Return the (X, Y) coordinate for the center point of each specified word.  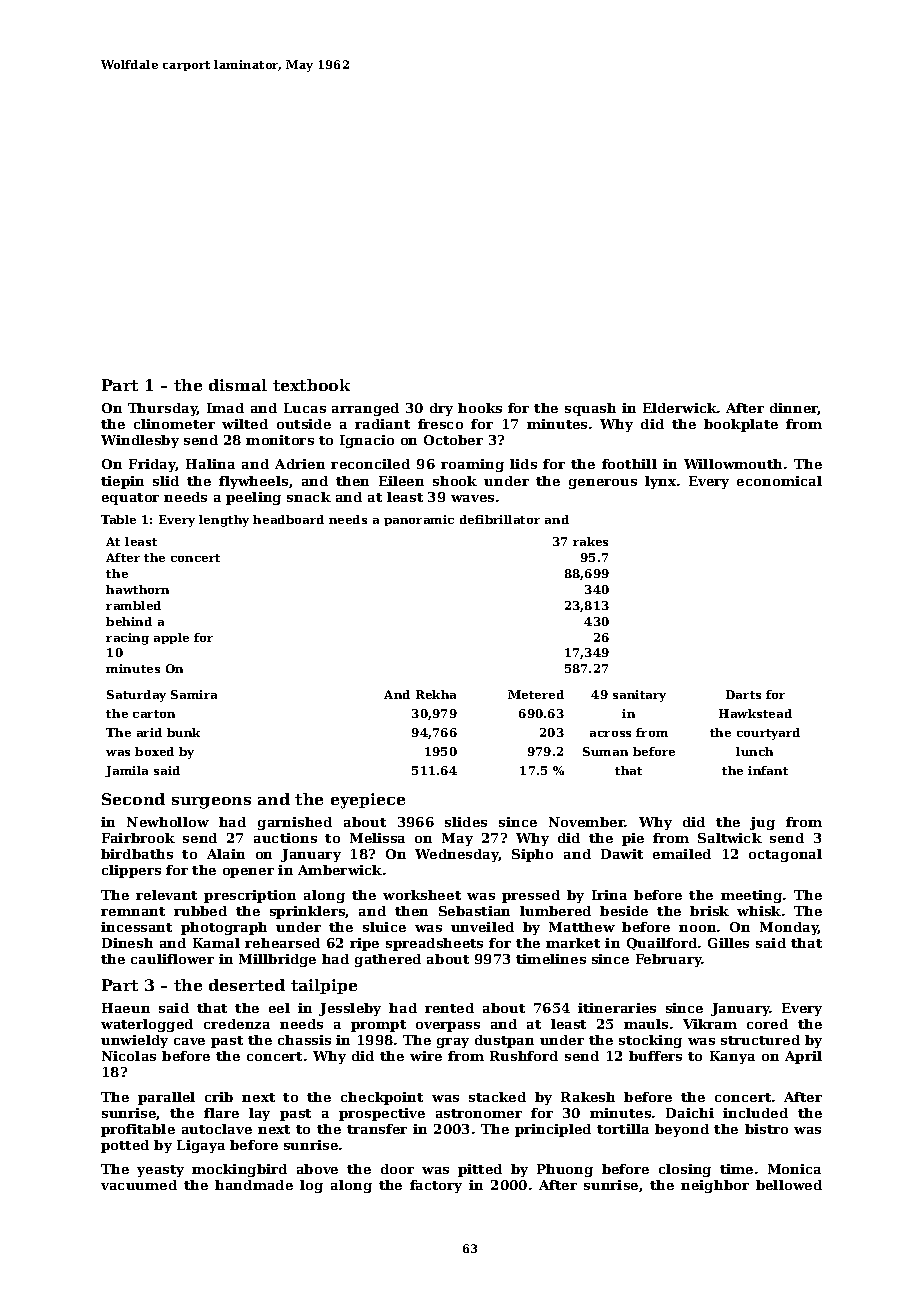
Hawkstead (755, 713)
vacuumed (139, 1185)
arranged (365, 409)
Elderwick (680, 408)
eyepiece (368, 801)
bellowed (789, 1185)
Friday (152, 465)
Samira (194, 694)
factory (436, 1186)
